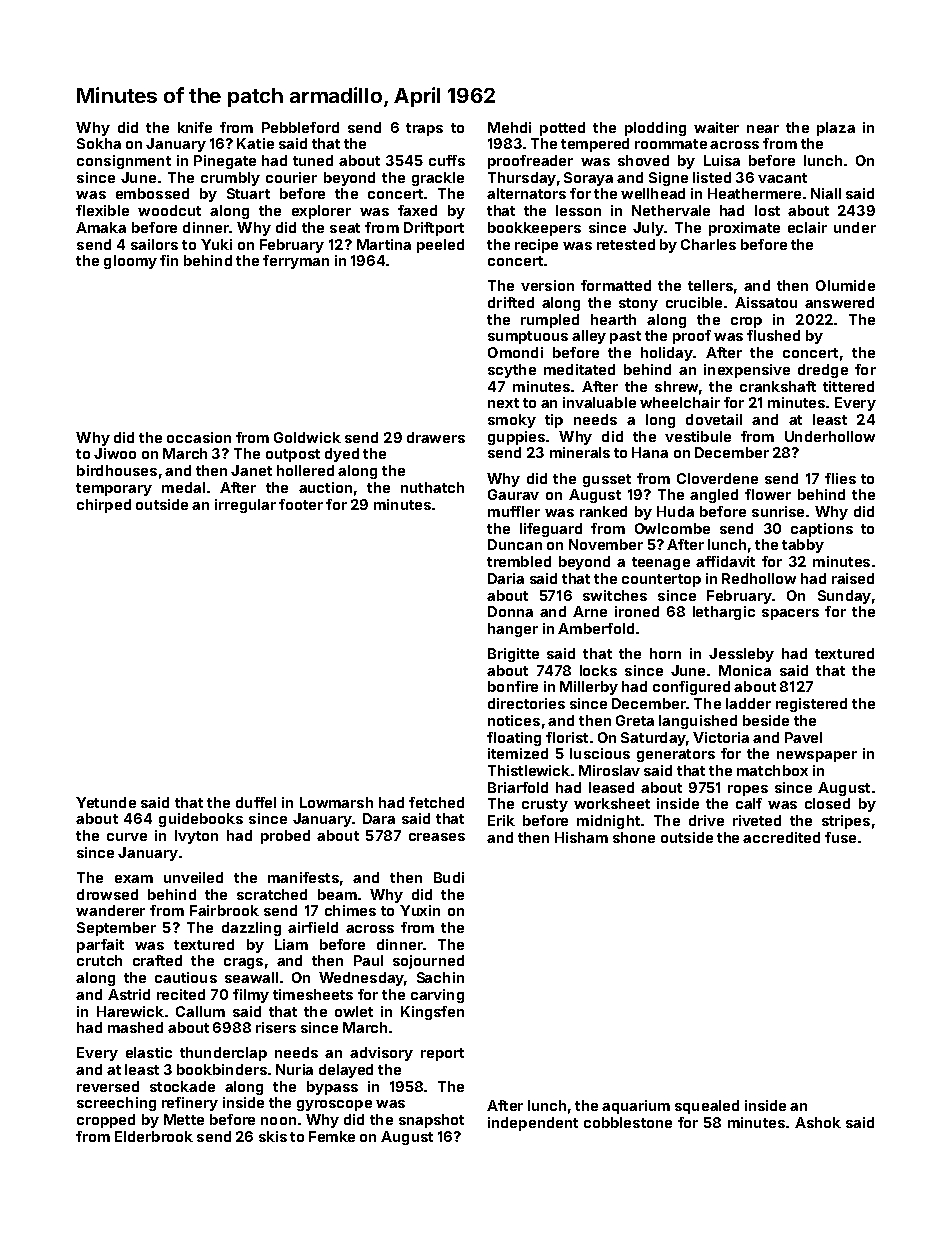 The width and height of the screenshot is (952, 1233). I want to click on noon, so click(278, 1121).
